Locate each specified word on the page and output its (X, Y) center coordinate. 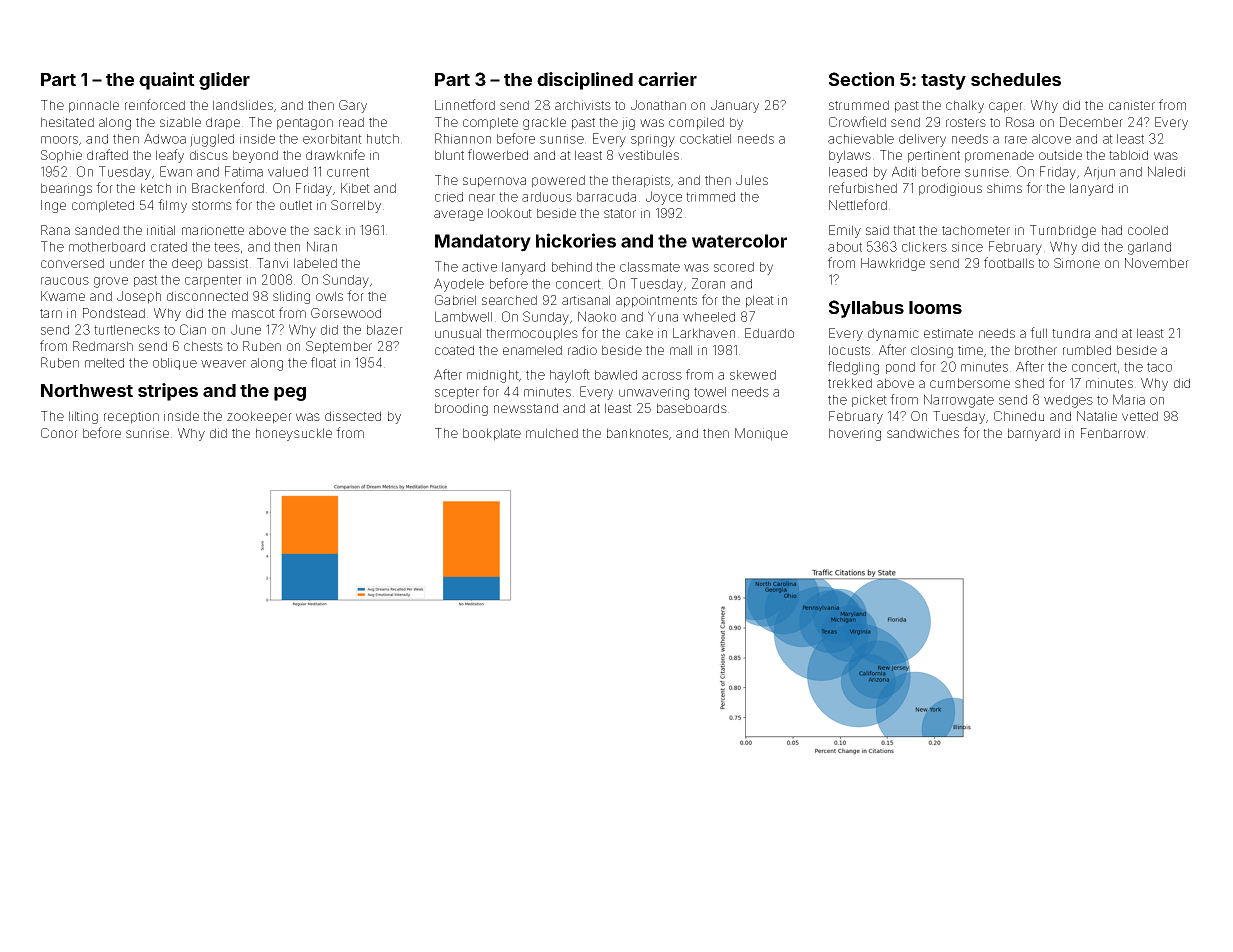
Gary (353, 106)
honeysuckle (294, 434)
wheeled (709, 317)
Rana (55, 230)
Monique (761, 434)
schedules (1016, 79)
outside (1060, 155)
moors (59, 140)
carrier (667, 79)
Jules (752, 180)
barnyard (1034, 434)
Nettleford (858, 204)
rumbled (1087, 350)
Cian (193, 329)
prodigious (950, 189)
